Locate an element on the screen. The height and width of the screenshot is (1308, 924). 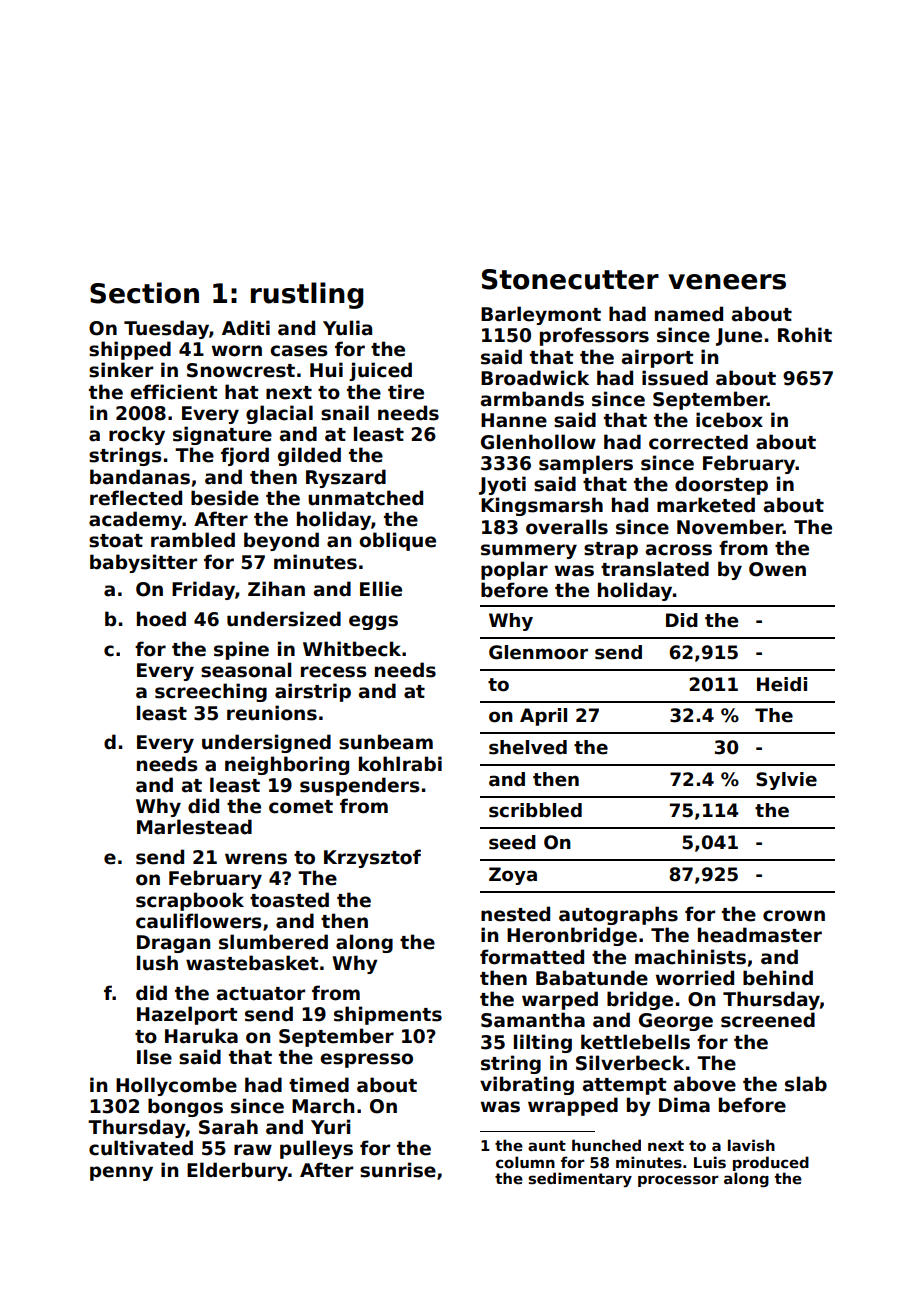
slumbered is located at coordinates (273, 942).
